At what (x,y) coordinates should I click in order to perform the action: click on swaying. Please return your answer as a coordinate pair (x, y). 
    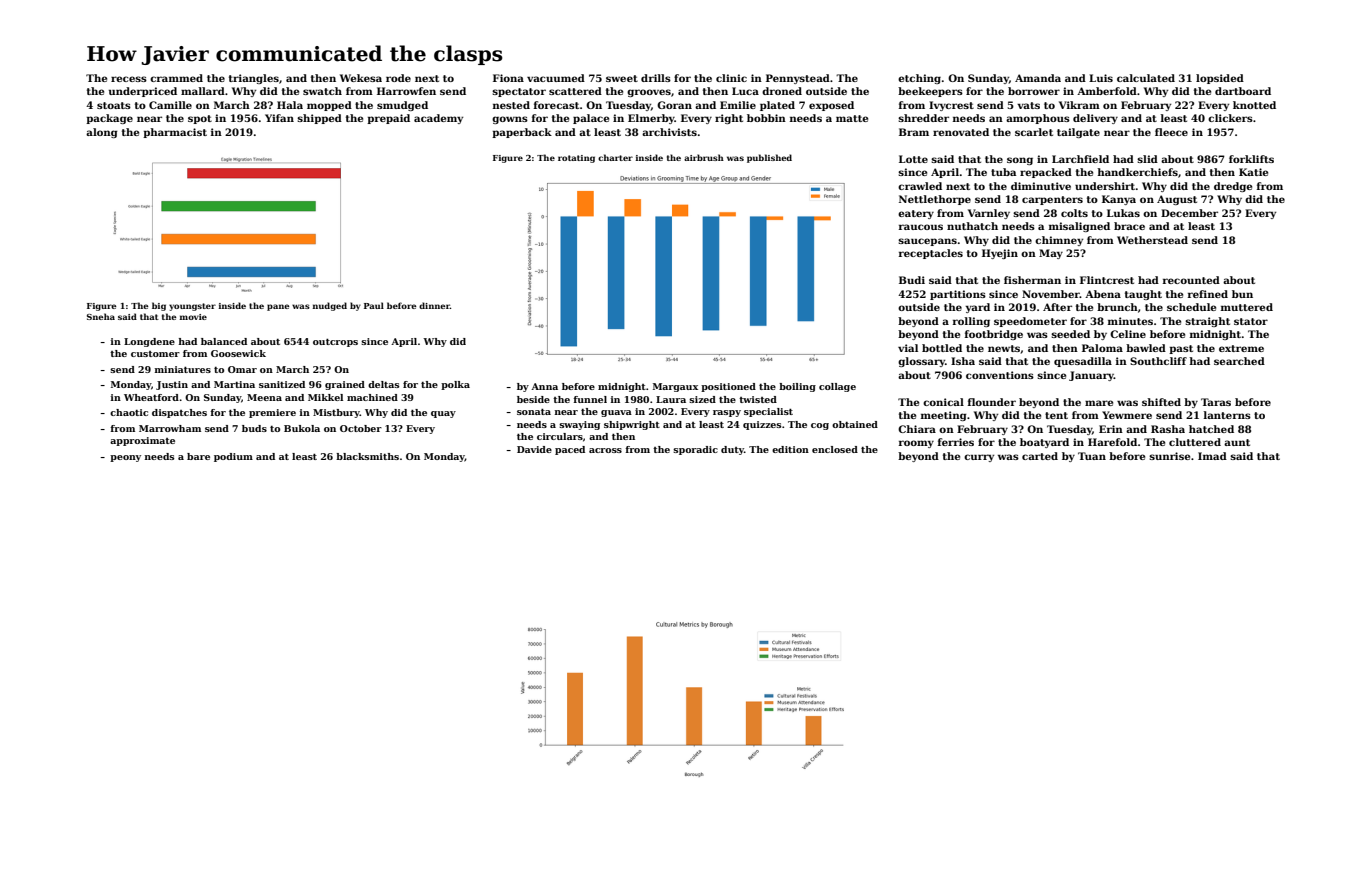
    Looking at the image, I should click on (579, 425).
